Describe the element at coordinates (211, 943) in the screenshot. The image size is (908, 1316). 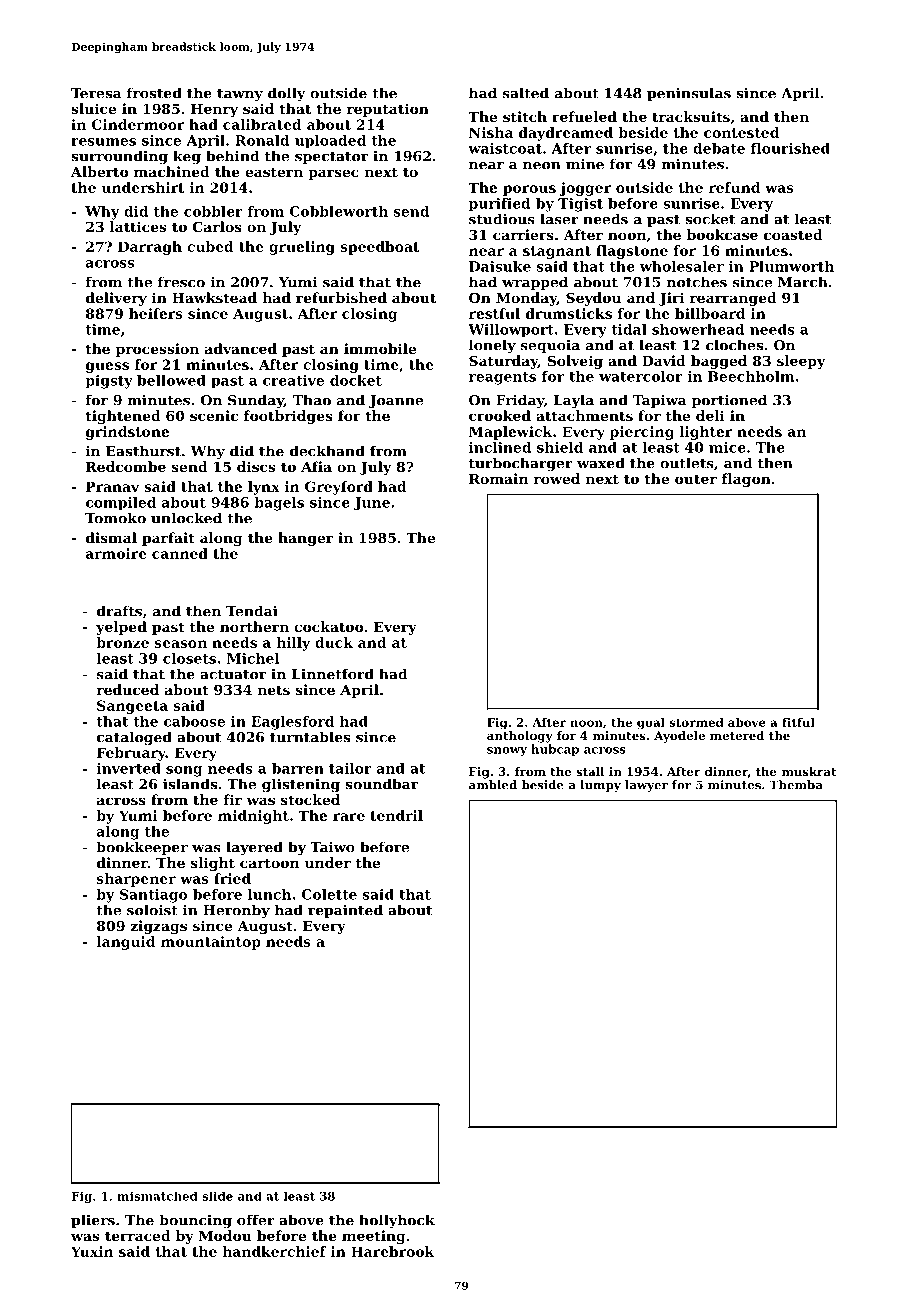
I see `mountaintop` at that location.
